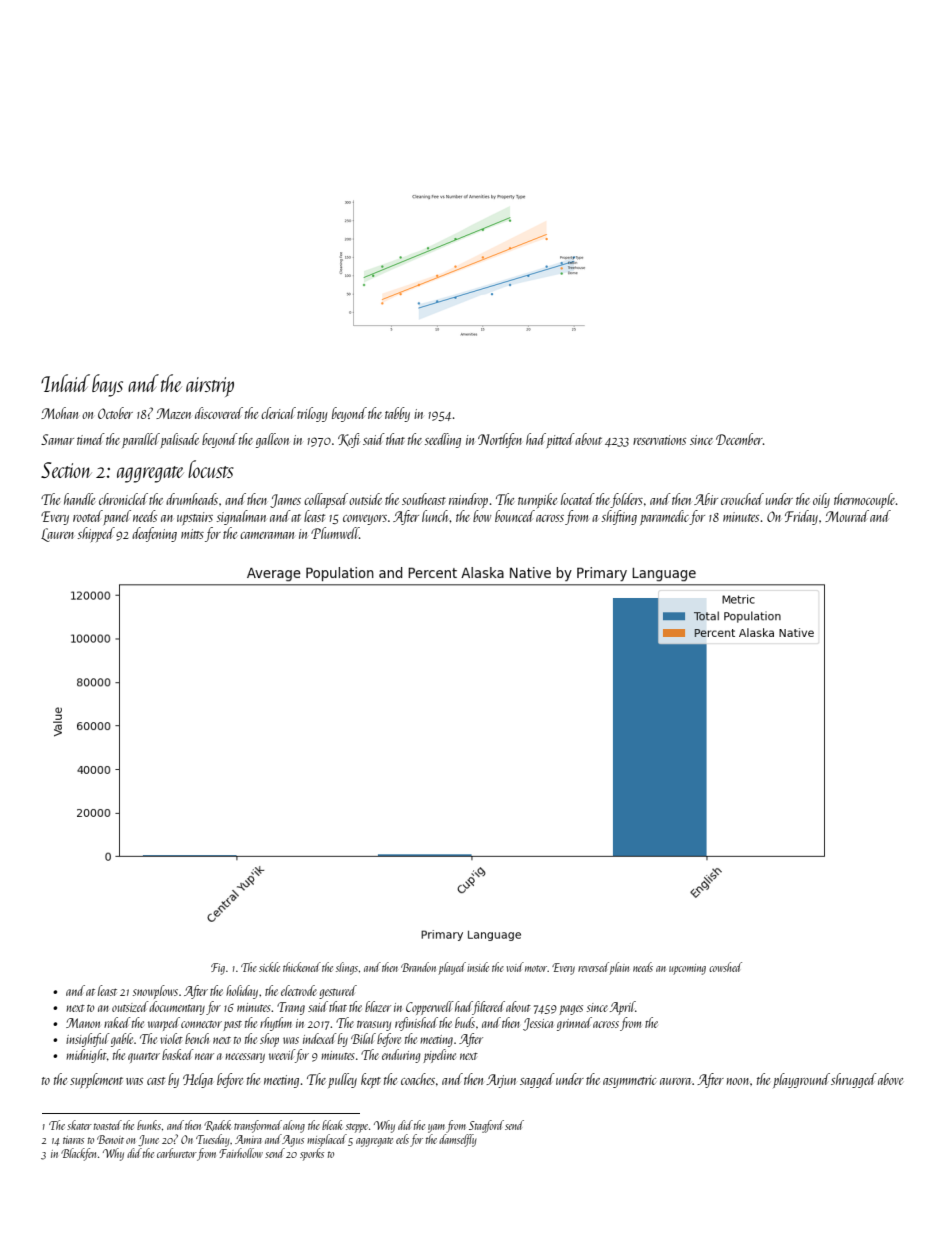  What do you see at coordinates (269, 967) in the page?
I see `sickle` at bounding box center [269, 967].
